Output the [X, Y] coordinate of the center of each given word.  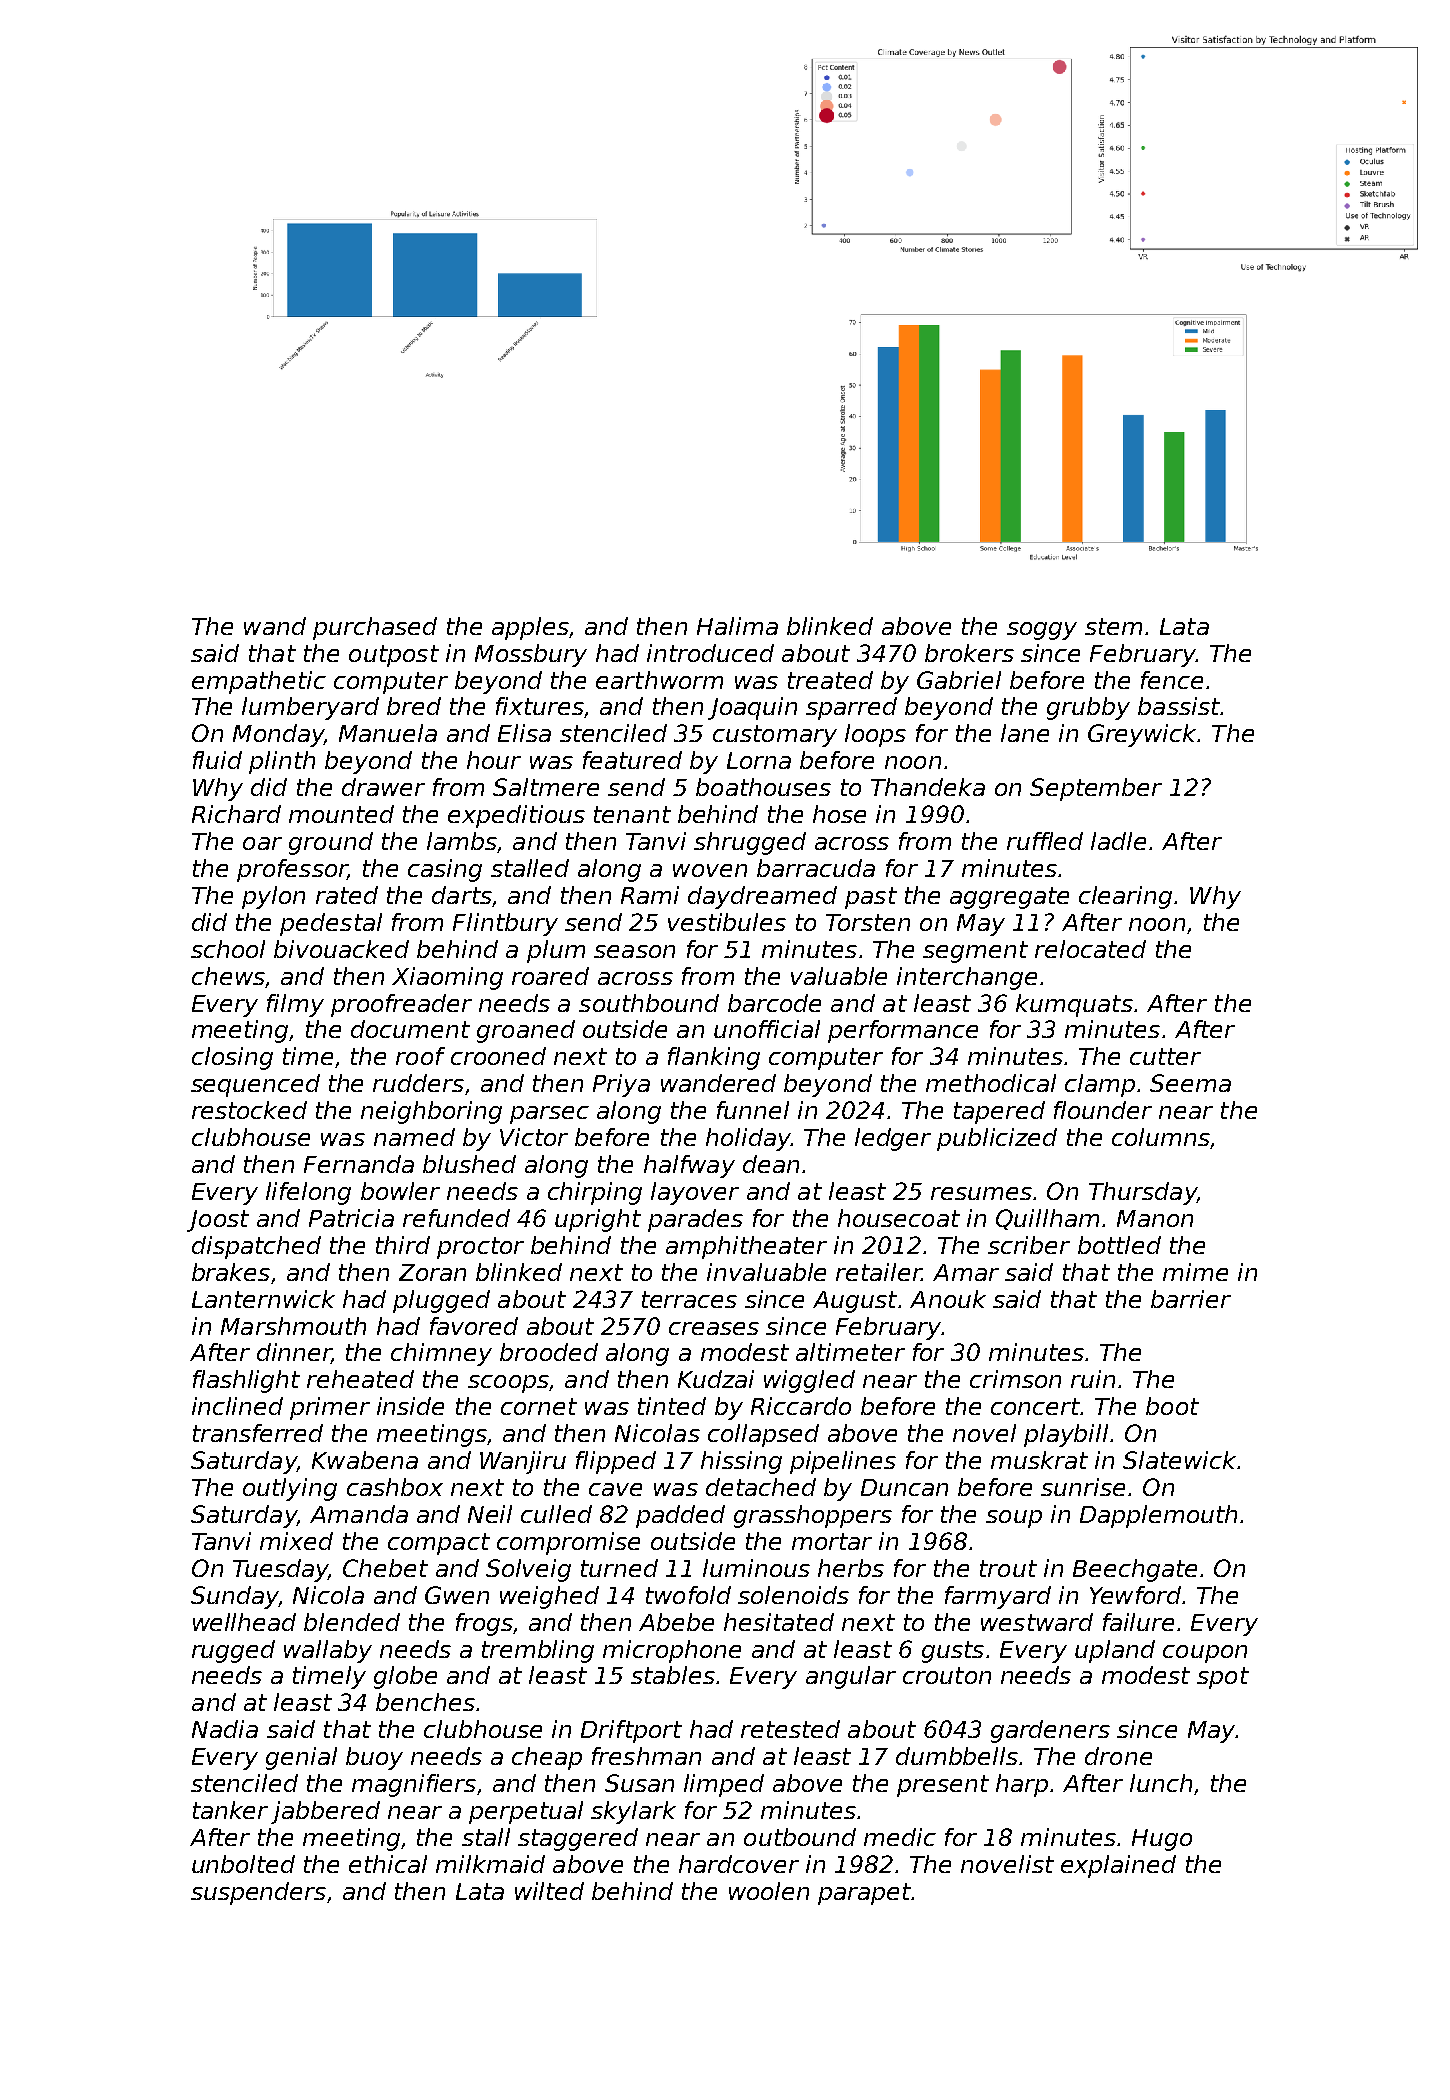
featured [632, 760]
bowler [400, 1191]
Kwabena [365, 1460]
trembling [538, 1651]
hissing [741, 1462]
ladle [1118, 841]
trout [1008, 1568]
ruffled [1045, 841]
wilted [549, 1891]
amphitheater [746, 1247]
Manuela [388, 733]
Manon [1155, 1218]
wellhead [244, 1622]
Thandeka [928, 787]
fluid [217, 760]
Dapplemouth [1158, 1516]
